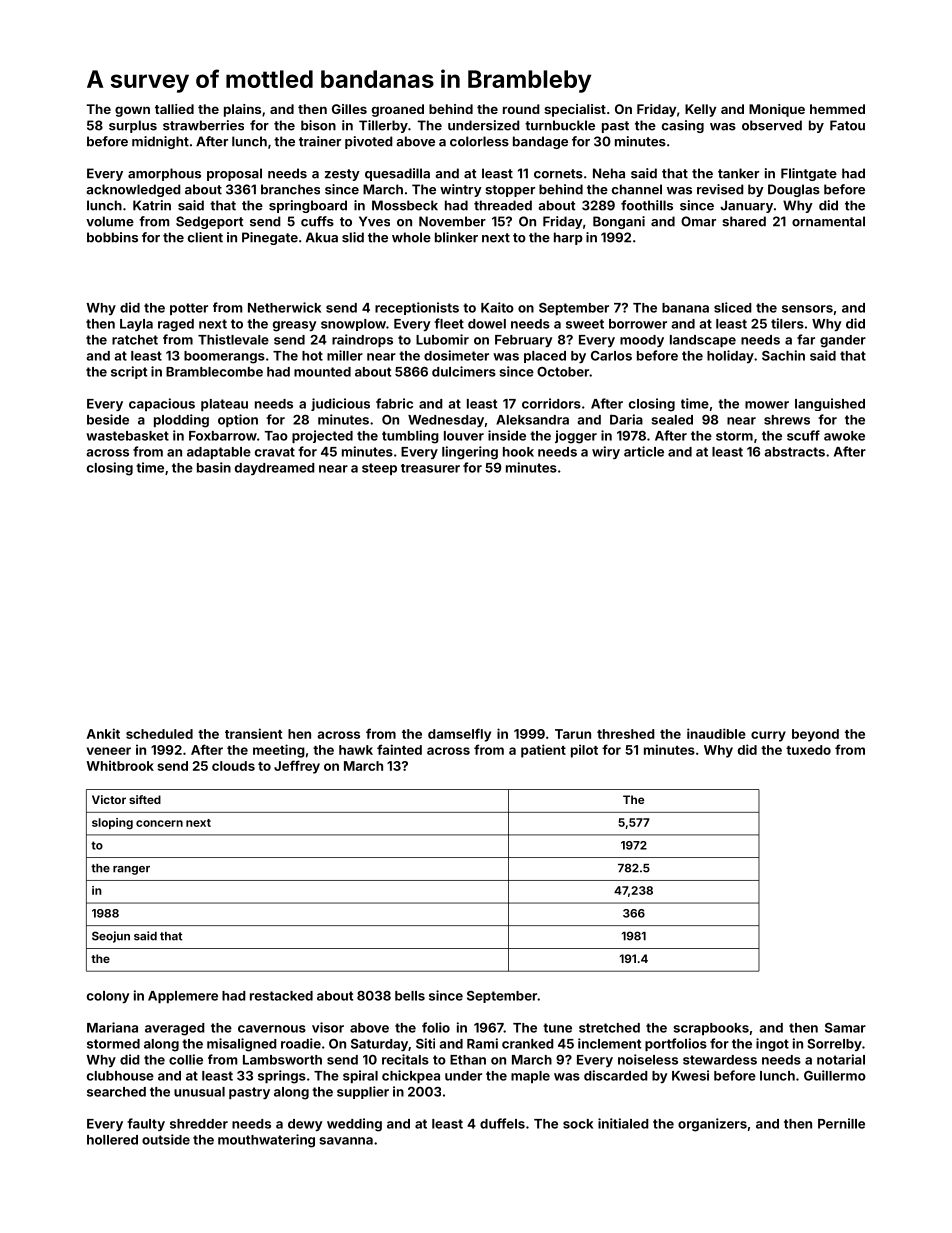 This page has width=952, height=1233. What do you see at coordinates (845, 1028) in the page?
I see `Samar` at bounding box center [845, 1028].
